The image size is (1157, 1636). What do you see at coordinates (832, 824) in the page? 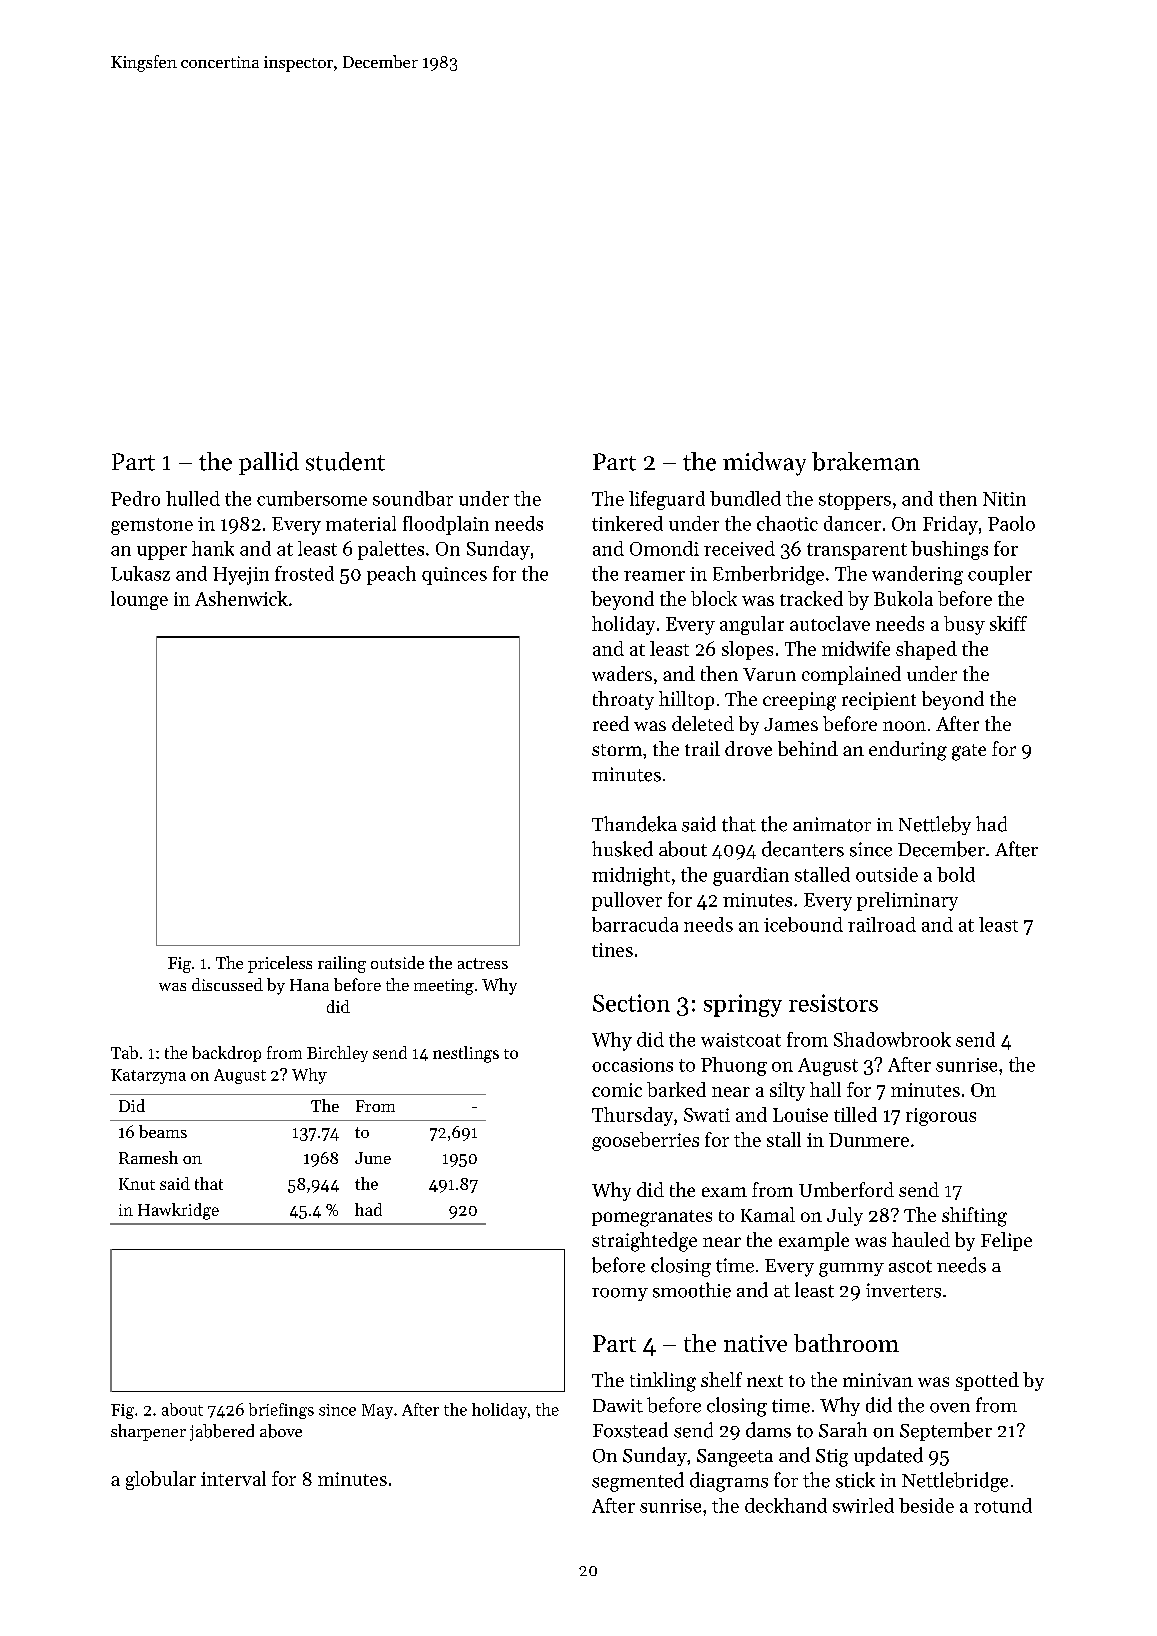
I see `animator` at bounding box center [832, 824].
